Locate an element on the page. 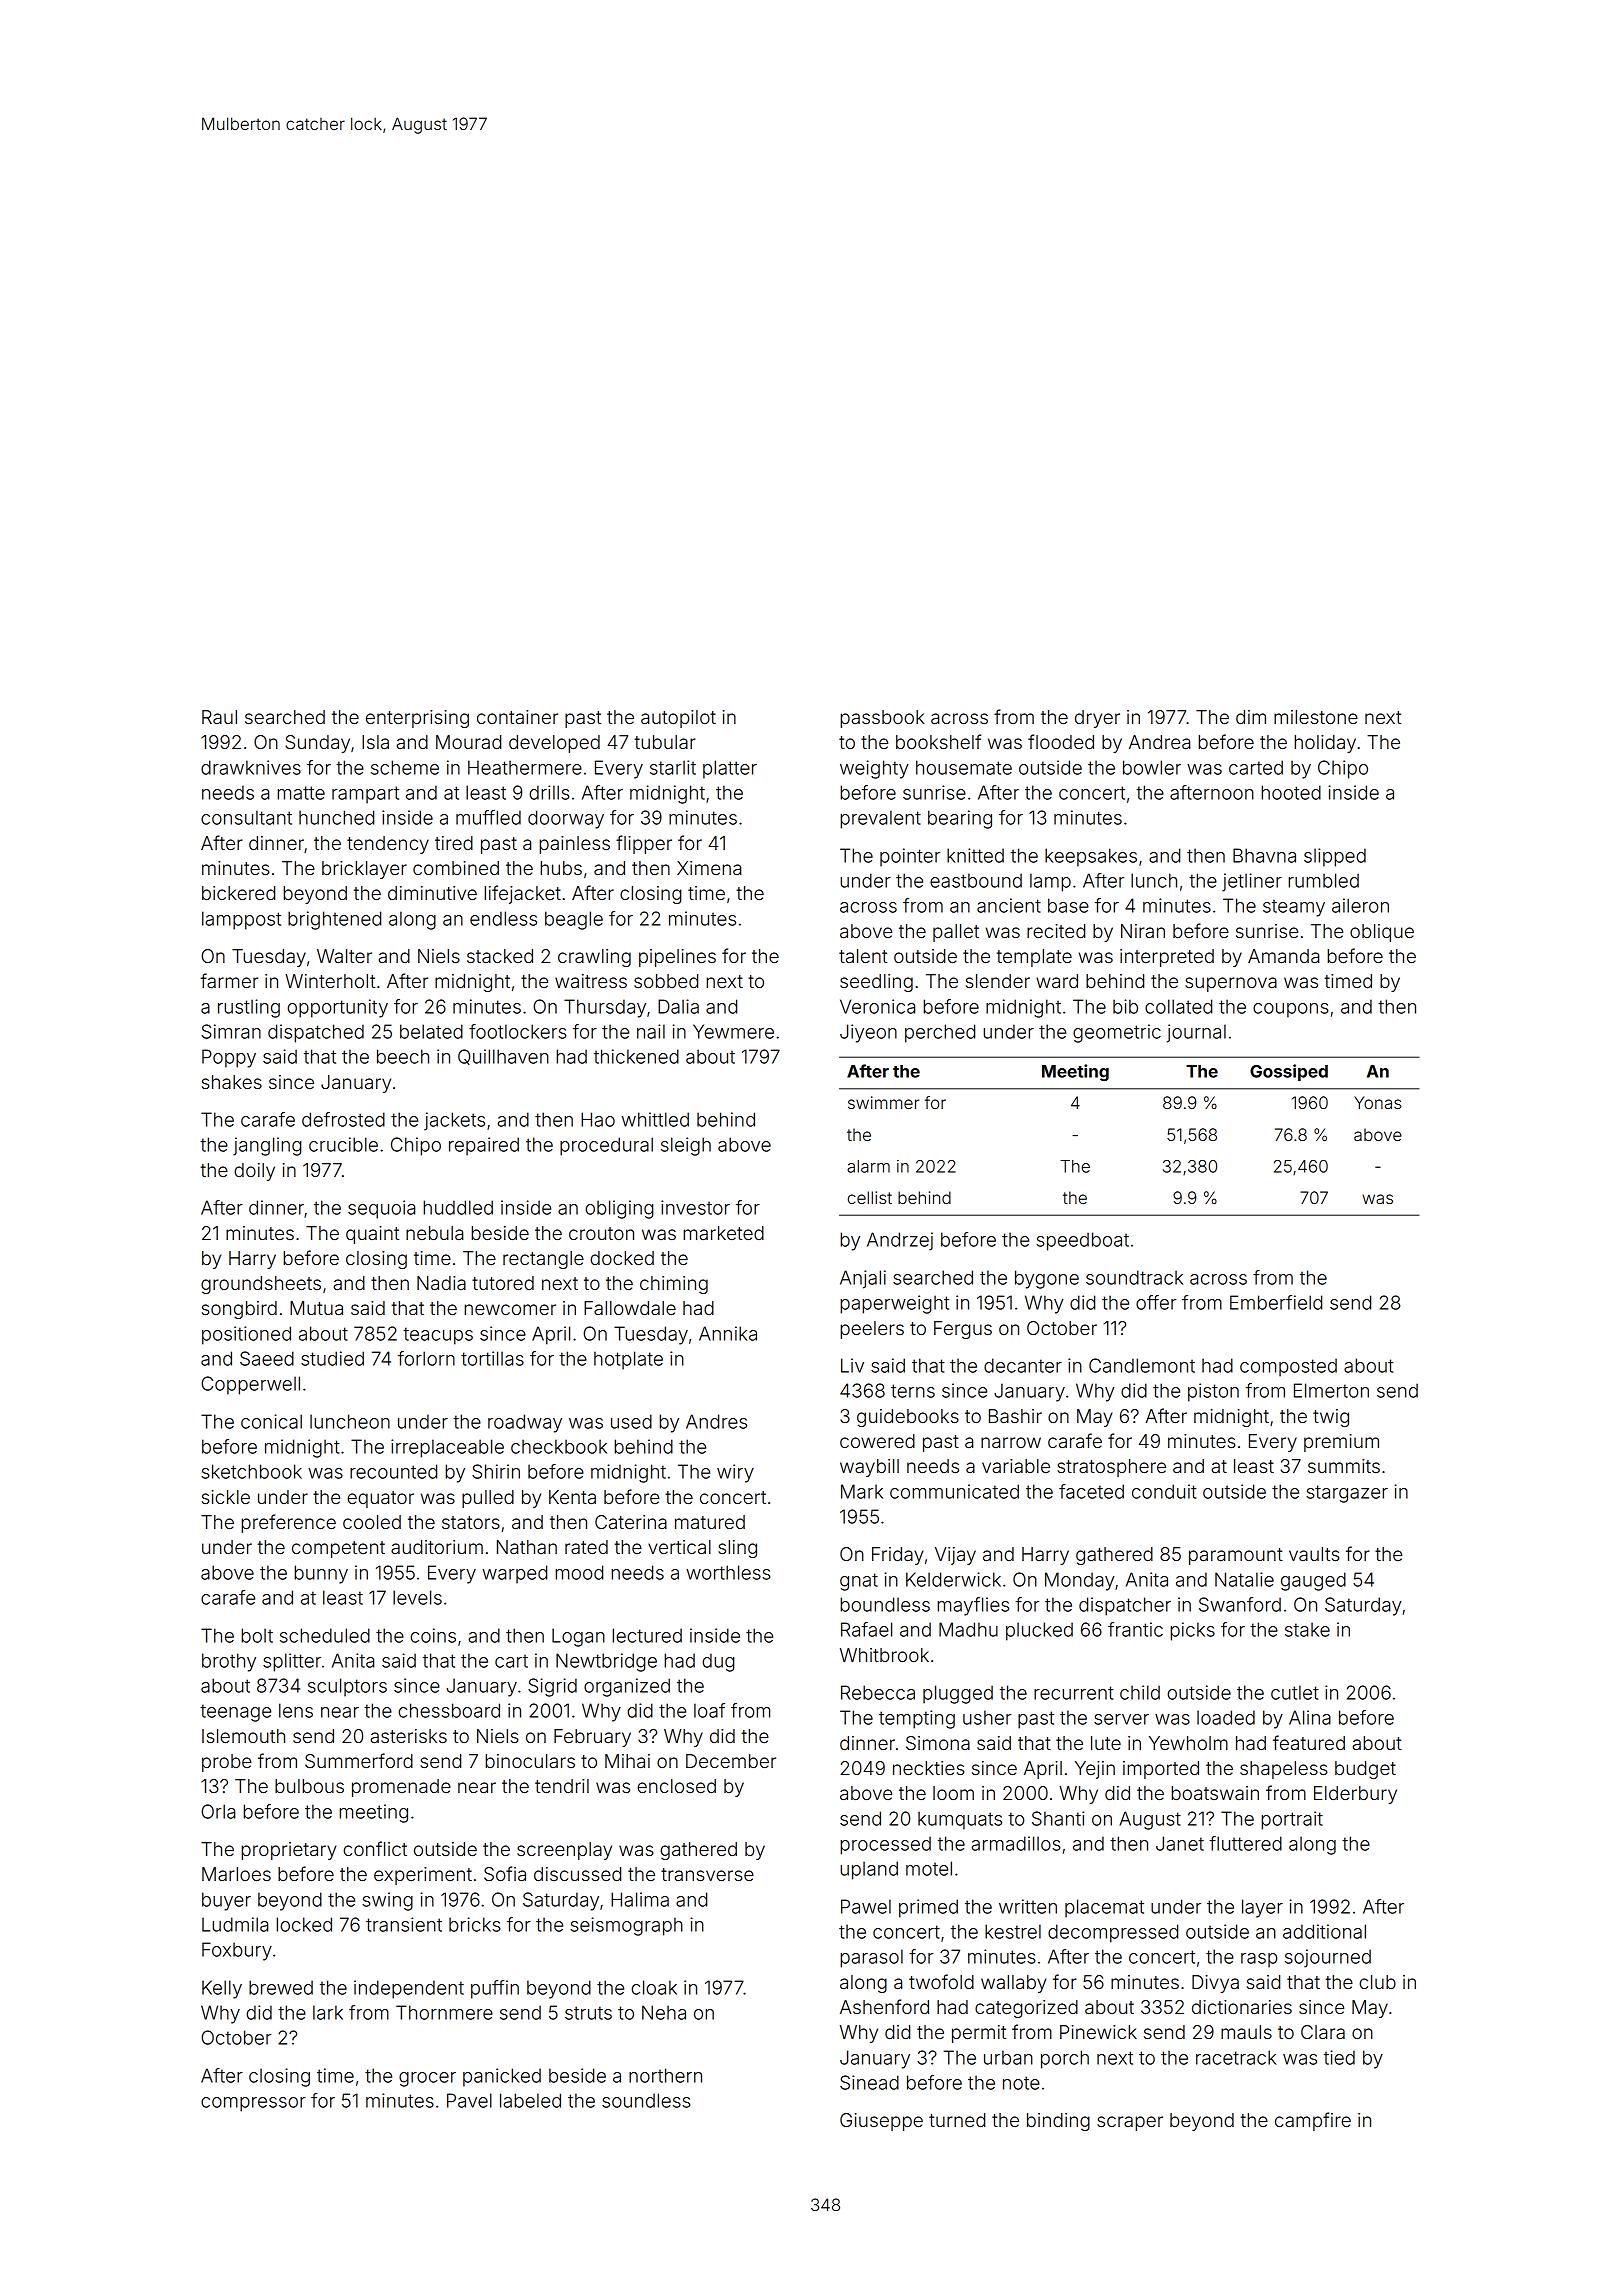 This page has height=2292, width=1620. Thursday is located at coordinates (605, 1008).
